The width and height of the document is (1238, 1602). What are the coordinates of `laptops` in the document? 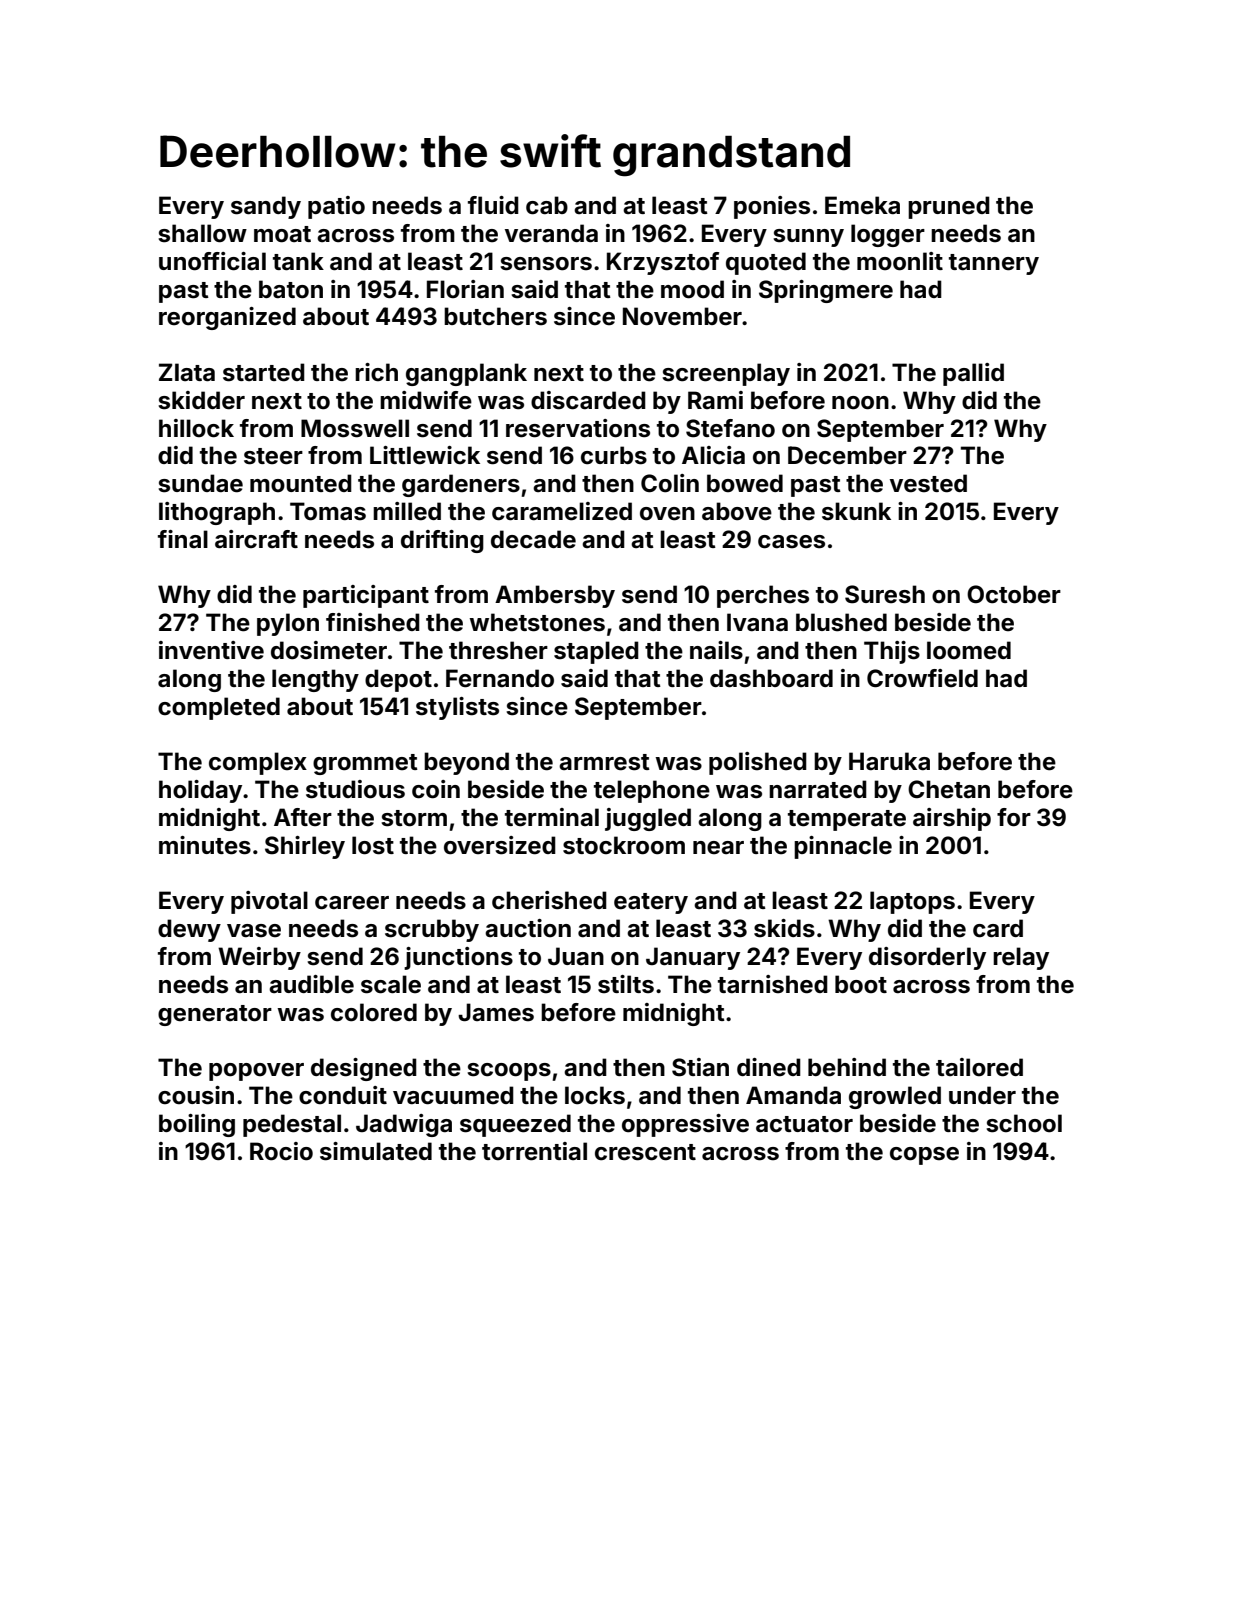 It's located at (912, 902).
